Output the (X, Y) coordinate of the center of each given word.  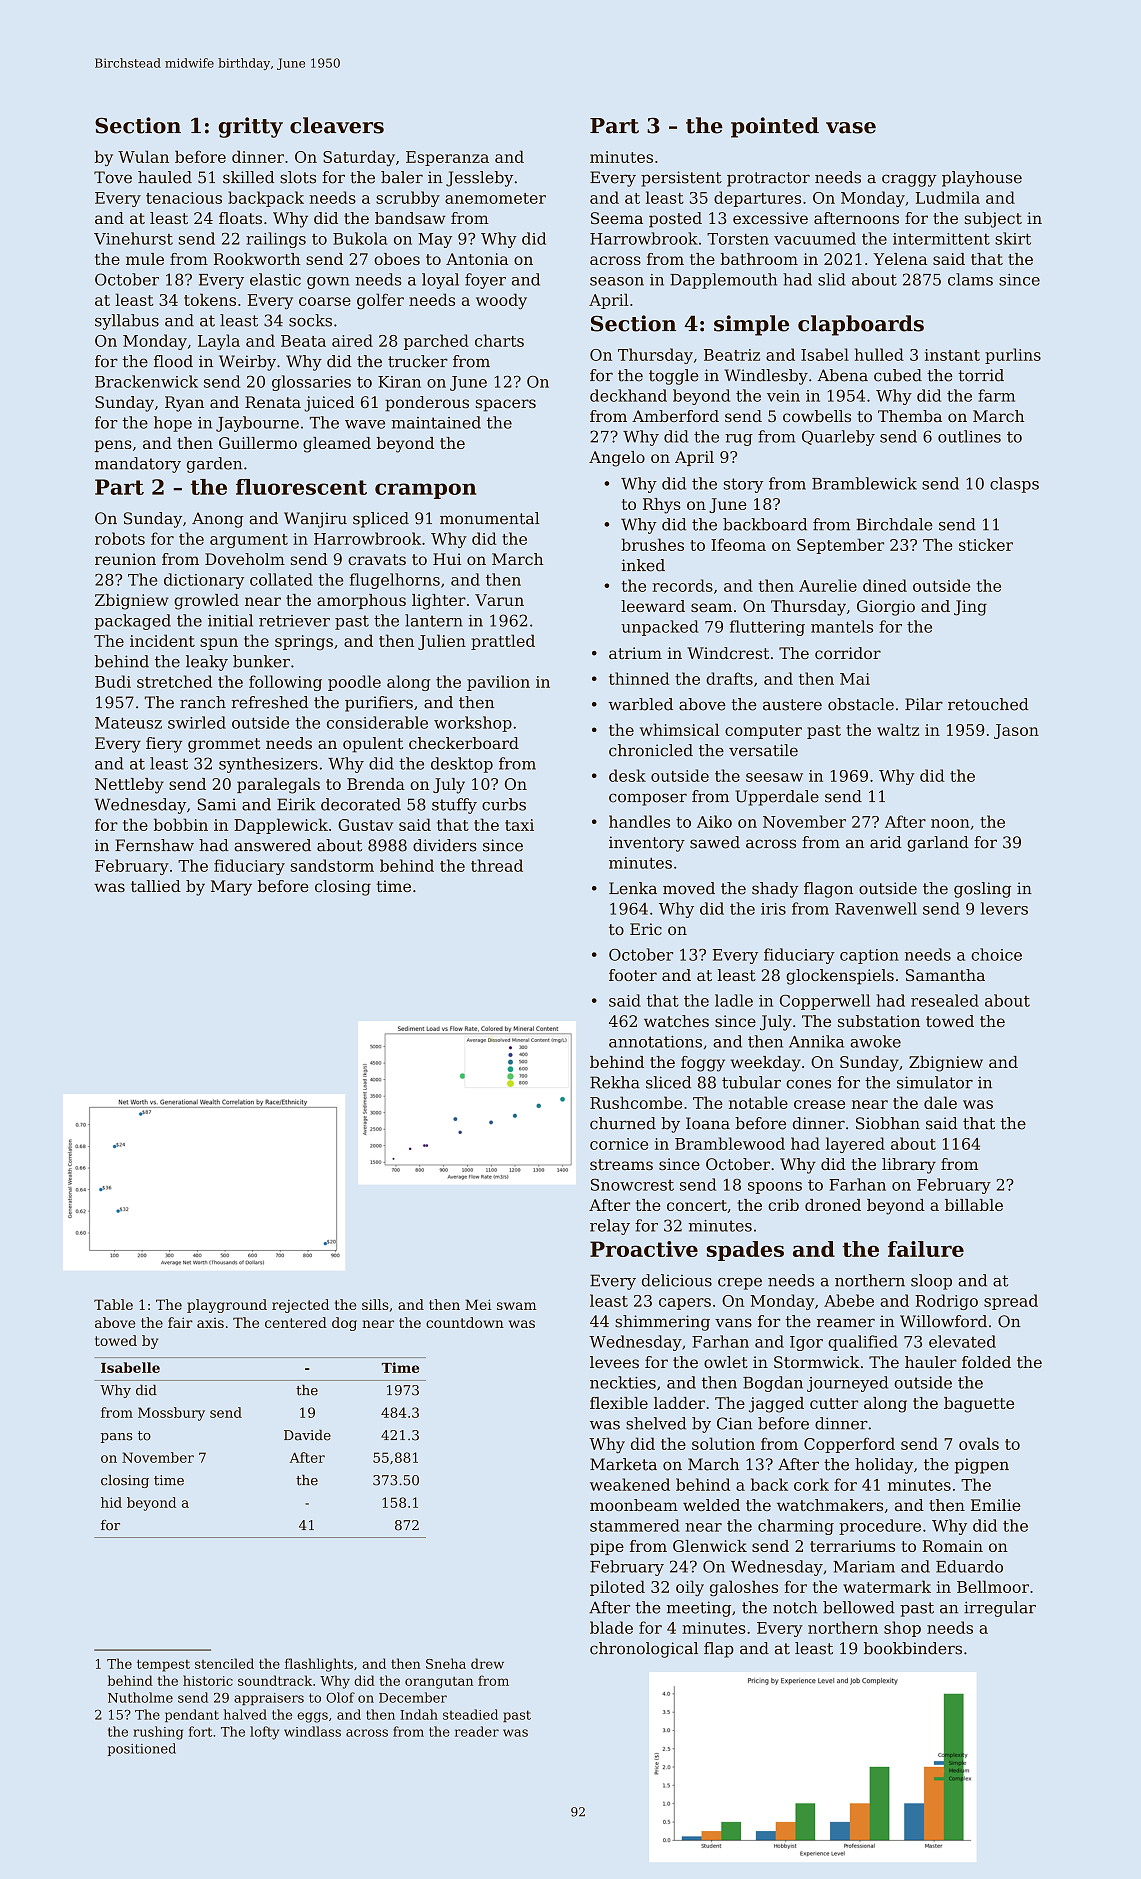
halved (245, 1714)
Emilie (996, 1505)
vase (851, 128)
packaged (133, 622)
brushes (652, 544)
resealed (945, 1000)
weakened (630, 1484)
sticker (986, 544)
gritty (250, 127)
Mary (231, 888)
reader (477, 1731)
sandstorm (332, 865)
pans (116, 1438)
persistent (681, 179)
